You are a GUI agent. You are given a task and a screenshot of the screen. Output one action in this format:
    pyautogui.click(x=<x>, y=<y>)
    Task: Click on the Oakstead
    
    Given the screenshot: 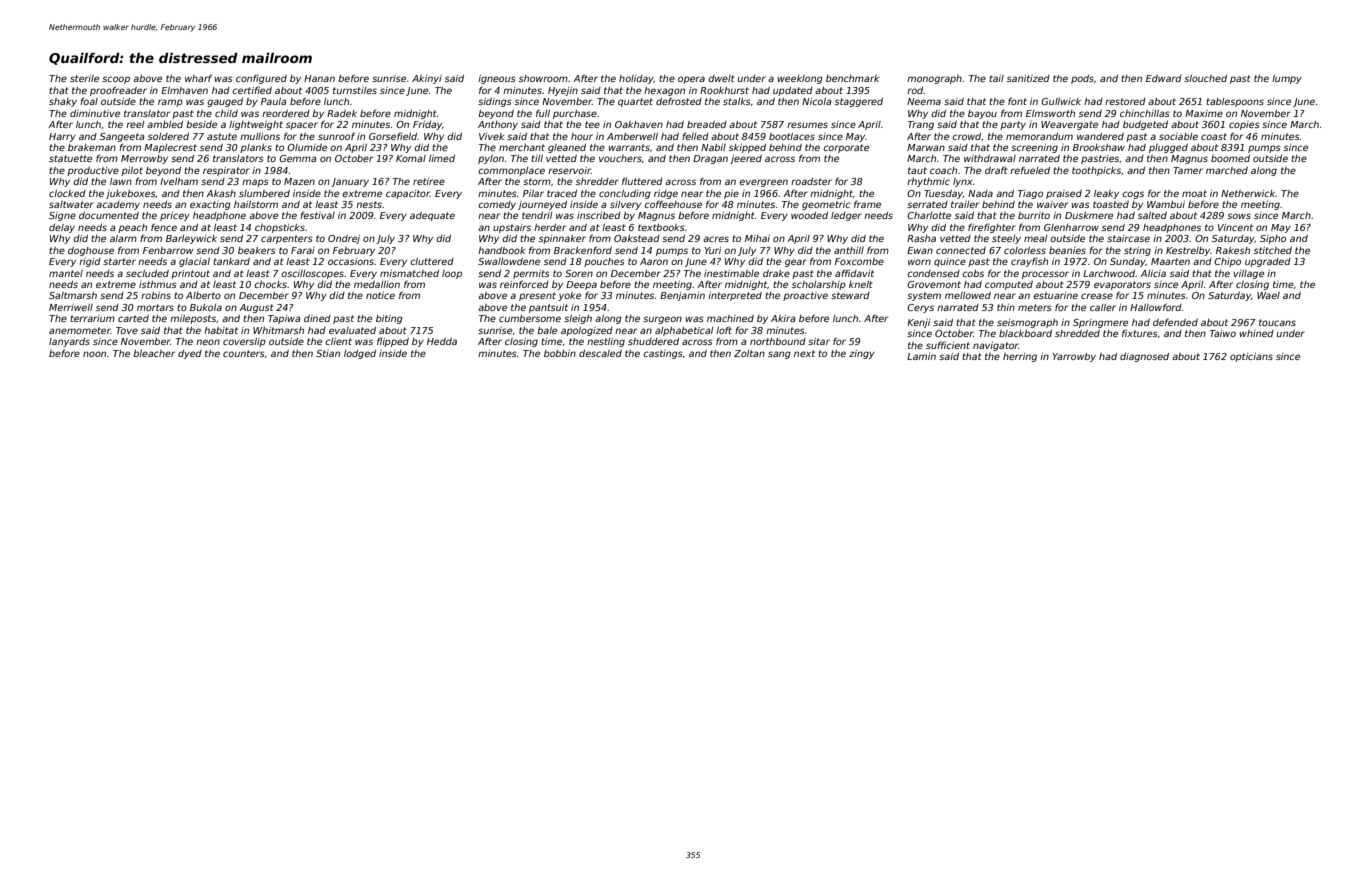 What is the action you would take?
    pyautogui.click(x=637, y=238)
